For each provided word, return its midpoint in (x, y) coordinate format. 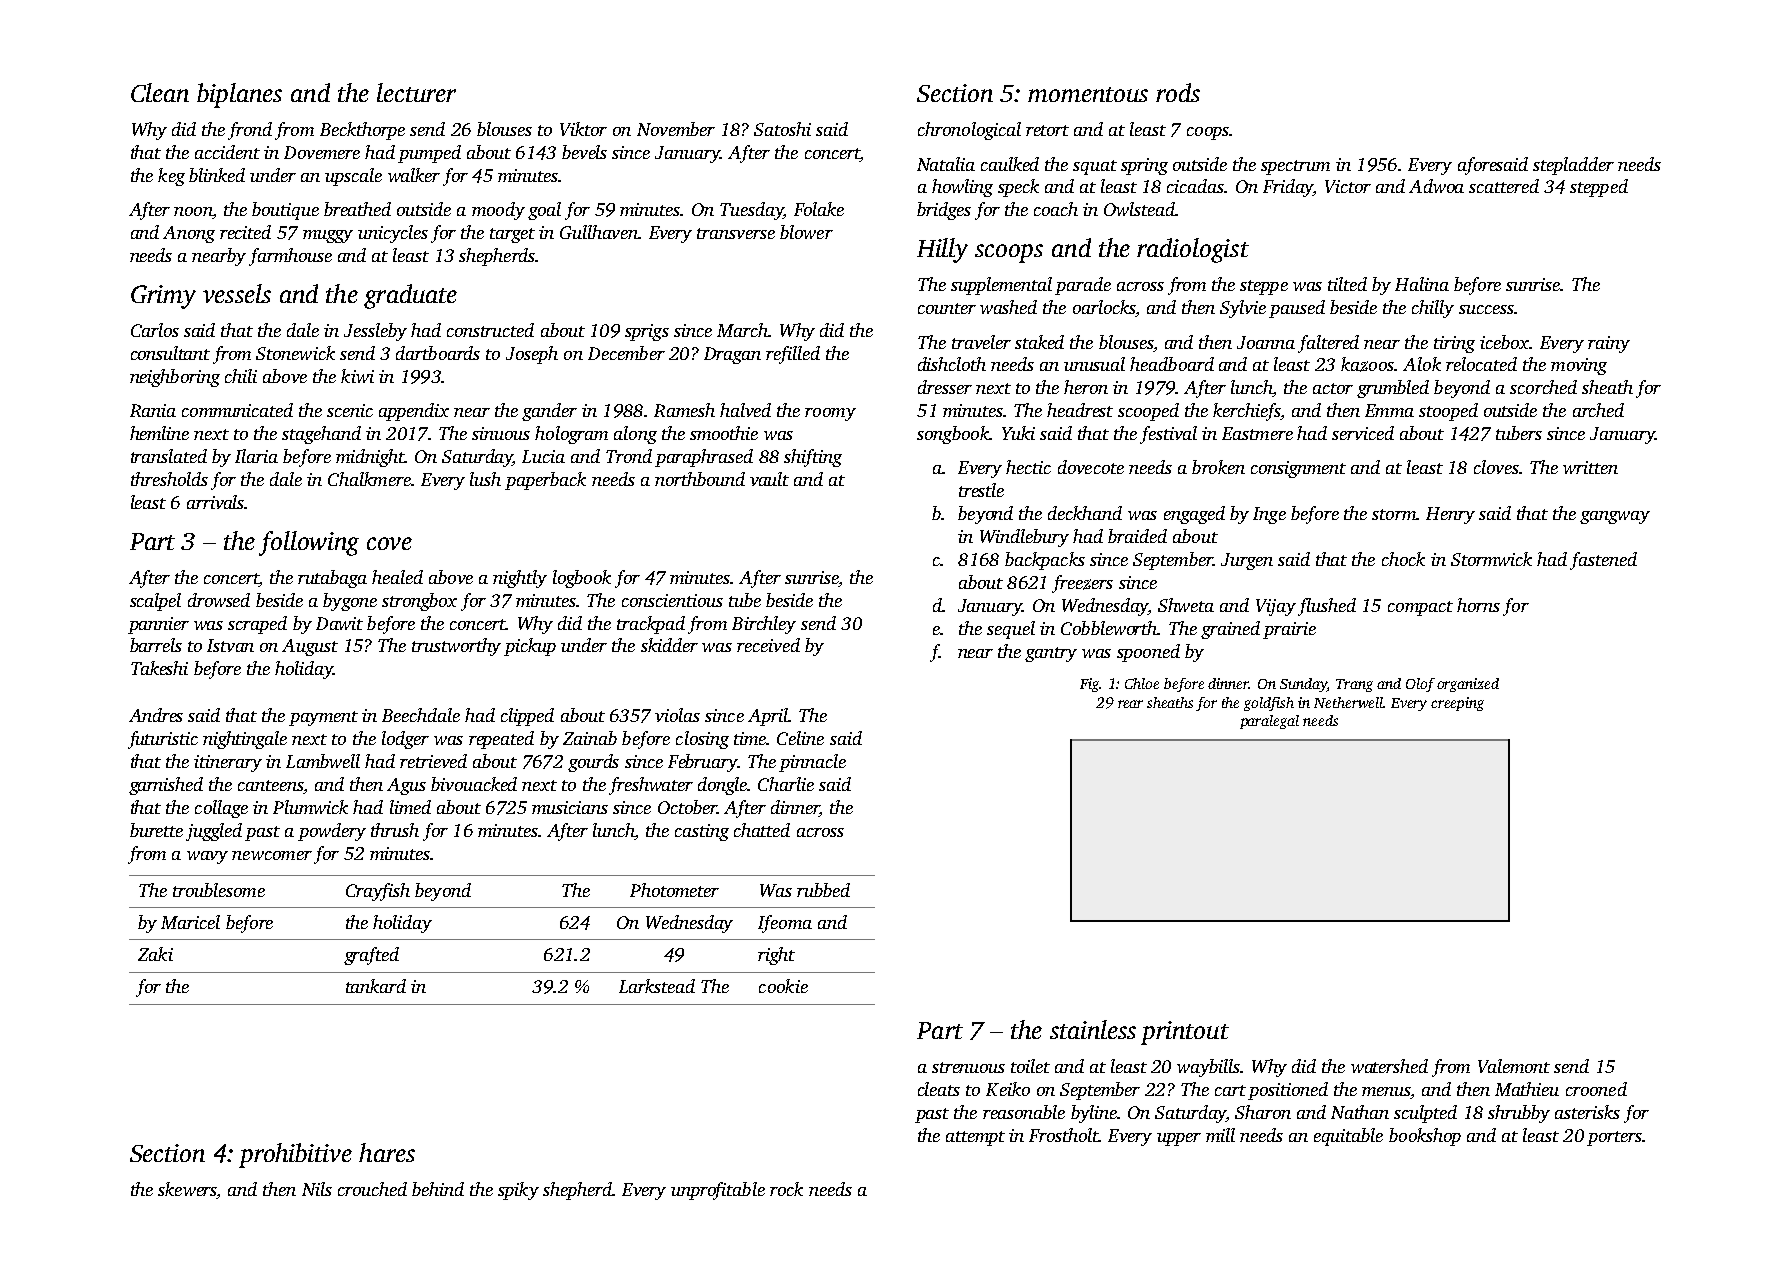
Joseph (532, 355)
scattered (1504, 186)
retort (1047, 130)
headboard (1172, 364)
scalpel (155, 602)
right (776, 956)
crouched (372, 1189)
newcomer (272, 855)
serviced (1363, 433)
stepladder (1573, 166)
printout (1185, 1033)
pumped (429, 154)
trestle (981, 490)
